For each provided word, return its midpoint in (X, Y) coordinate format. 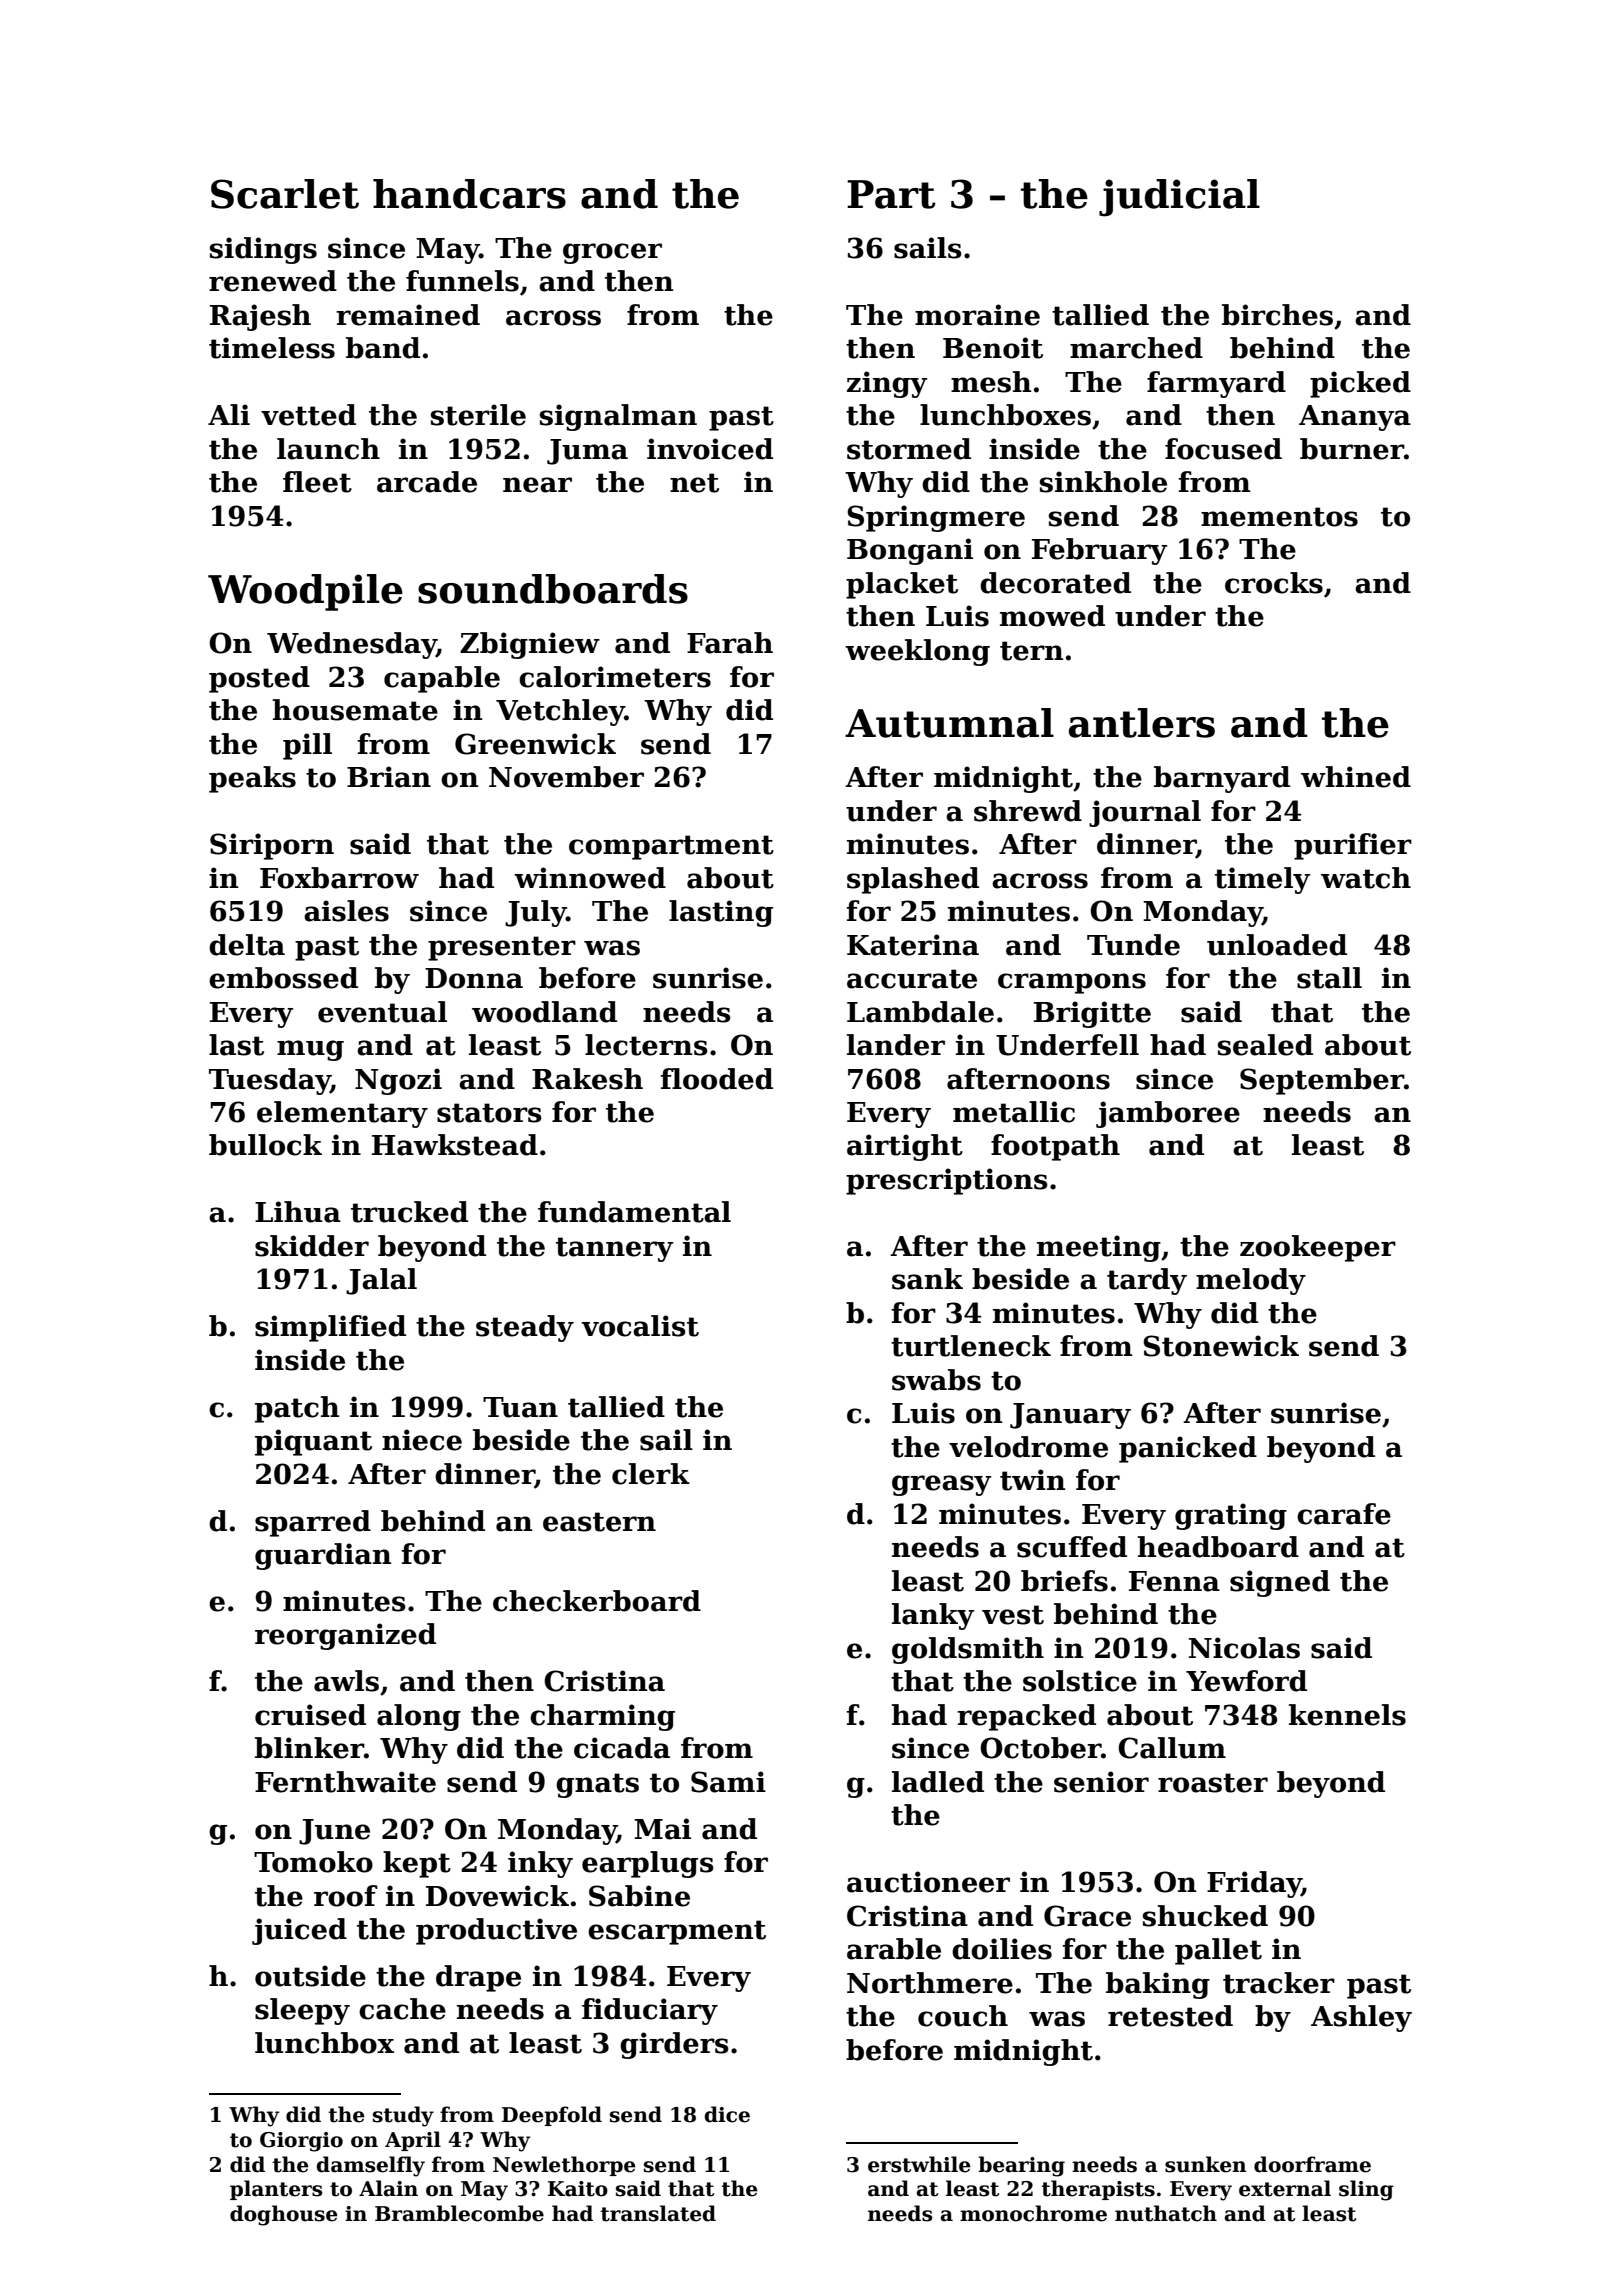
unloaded (1277, 945)
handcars (469, 194)
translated (658, 2213)
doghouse (284, 2215)
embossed (283, 978)
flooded (716, 1079)
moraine (977, 315)
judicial (1179, 198)
